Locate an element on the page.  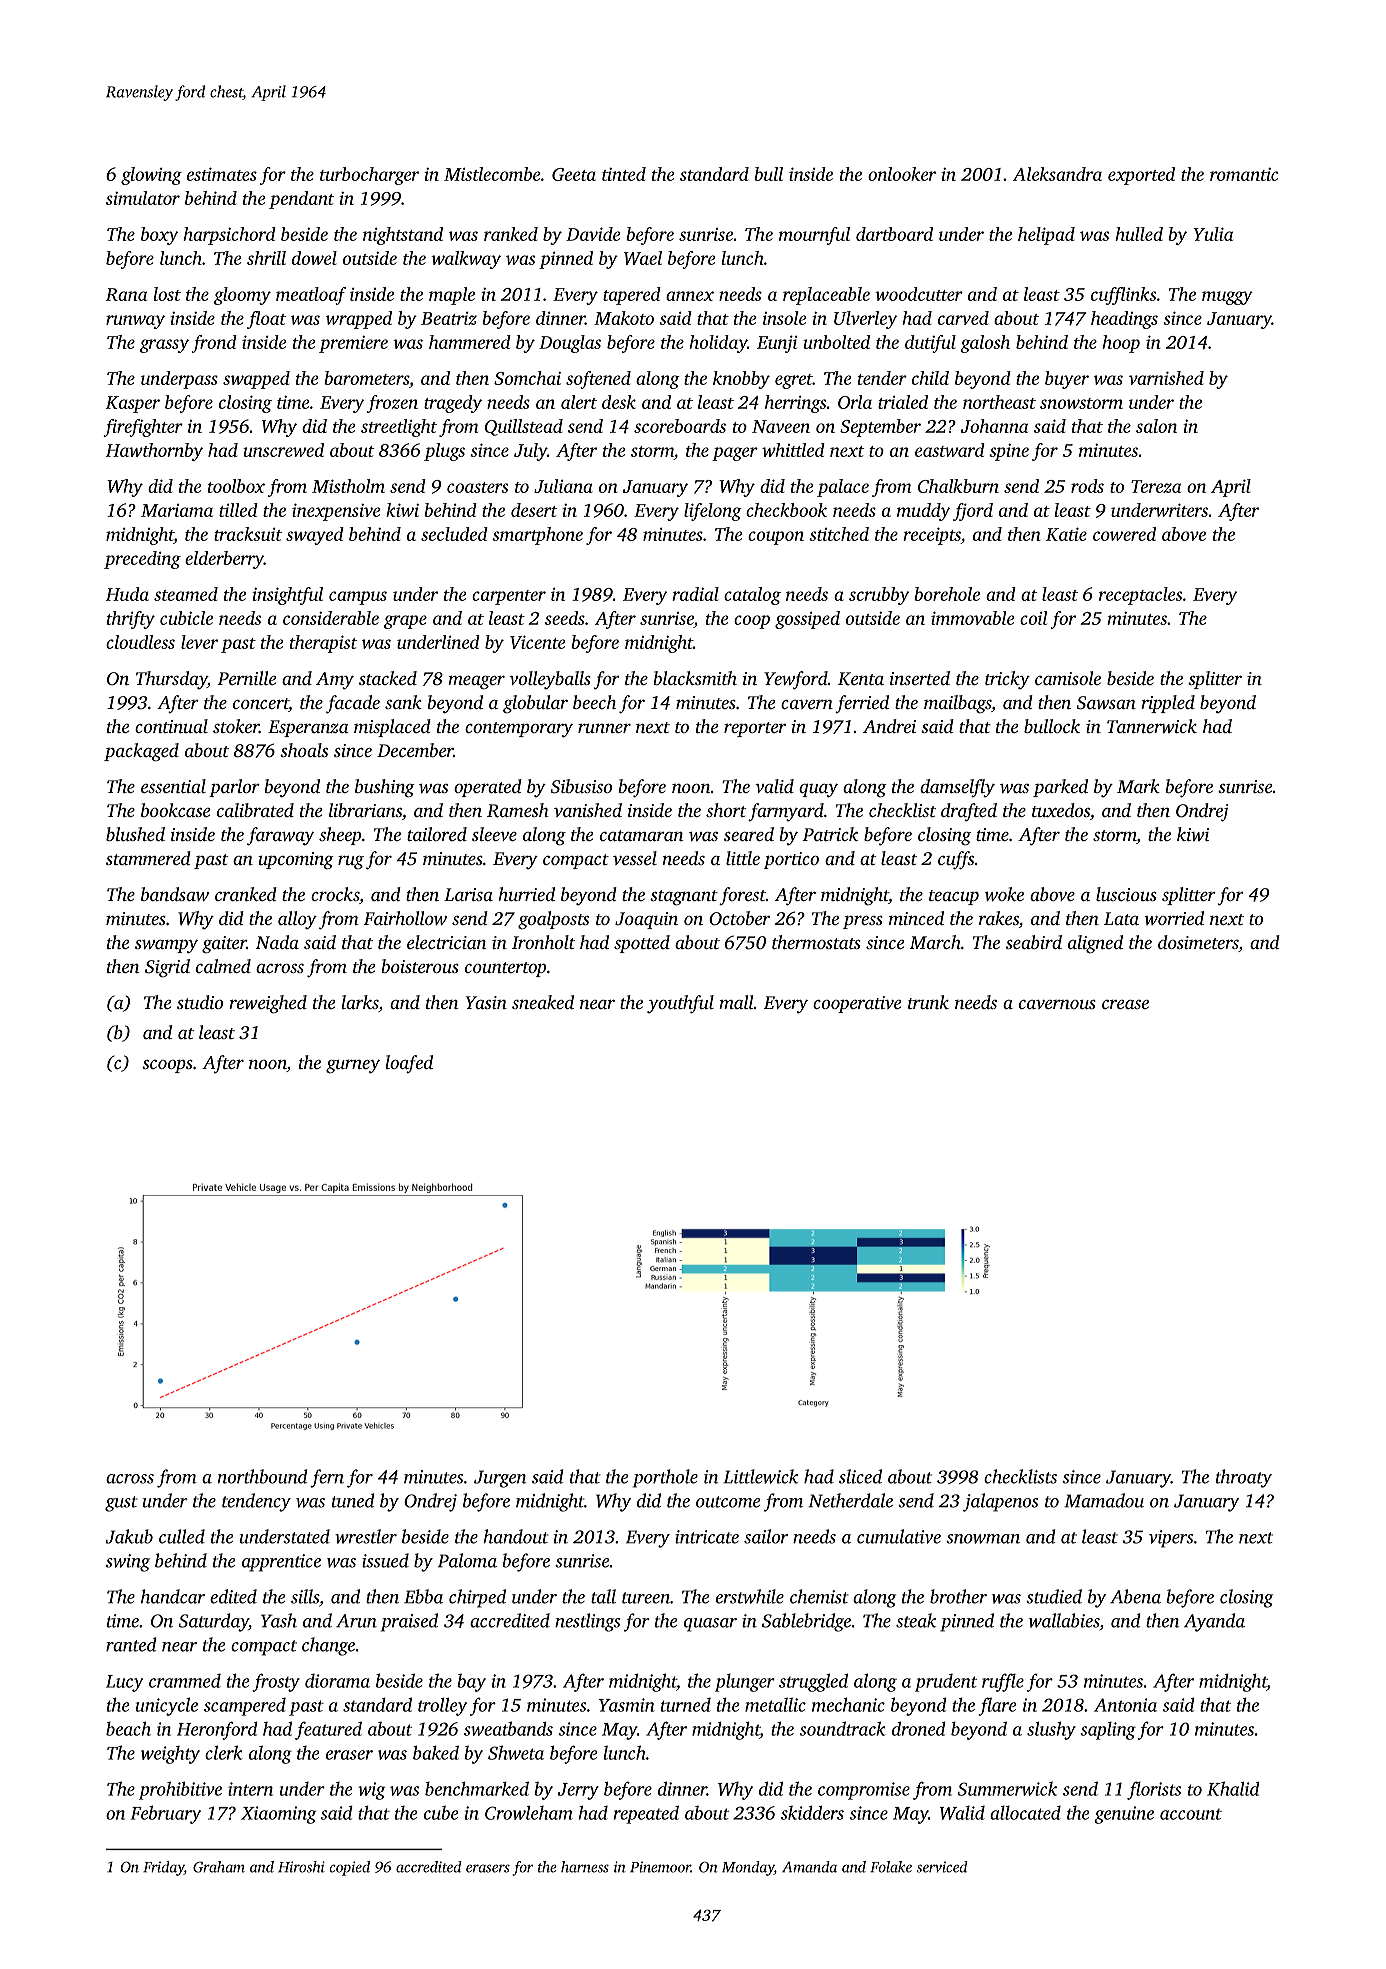
romantic is located at coordinates (1244, 174).
